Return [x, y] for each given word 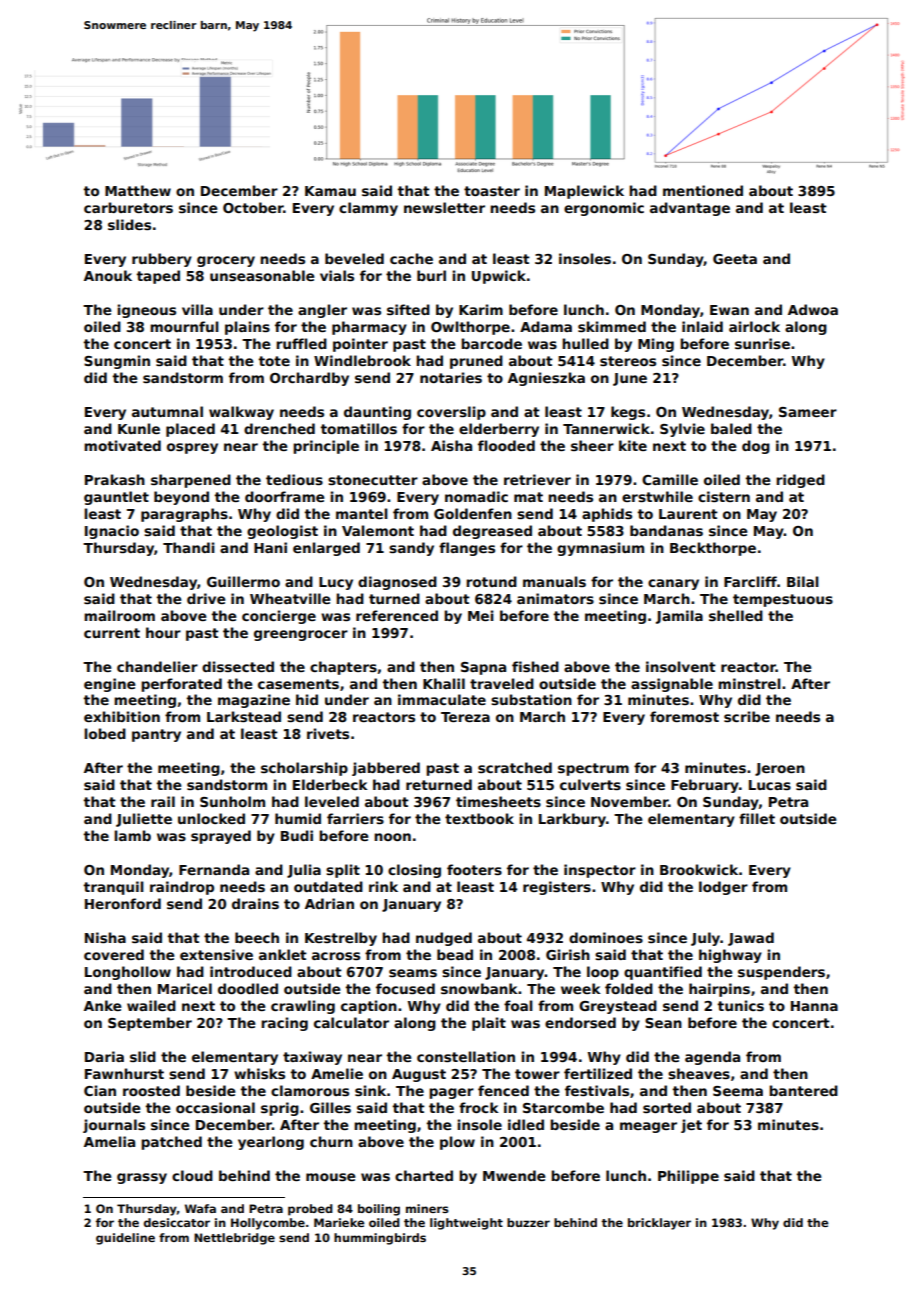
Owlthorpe [470, 328]
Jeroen [780, 769]
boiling [379, 1210]
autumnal [167, 411]
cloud [192, 1175]
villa [197, 309]
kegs [628, 413]
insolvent [681, 666]
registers [557, 888]
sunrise [762, 343]
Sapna [483, 668]
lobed [105, 733]
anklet [283, 954]
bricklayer [659, 1224]
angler [322, 311]
